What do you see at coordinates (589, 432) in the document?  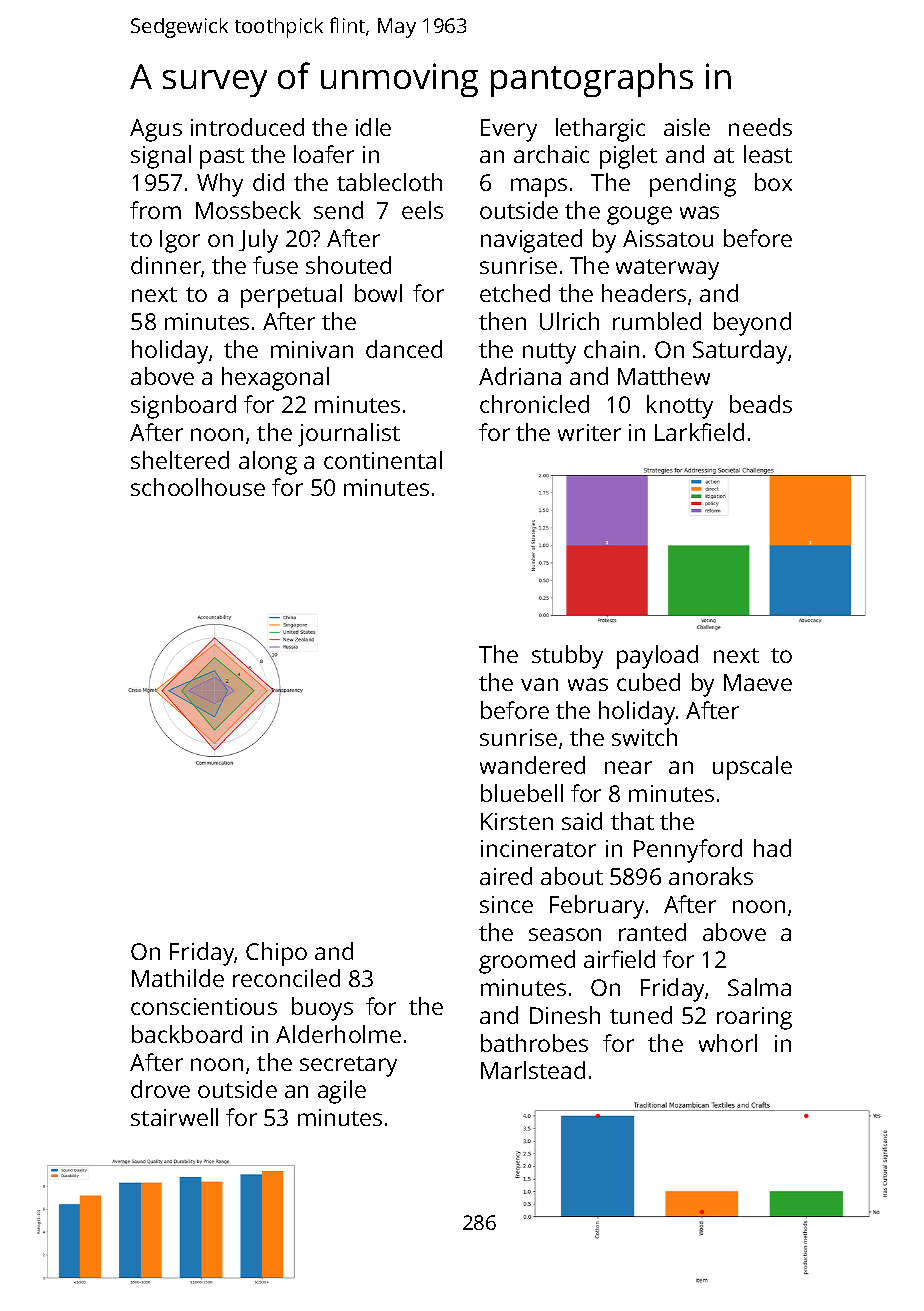 I see `writer` at bounding box center [589, 432].
